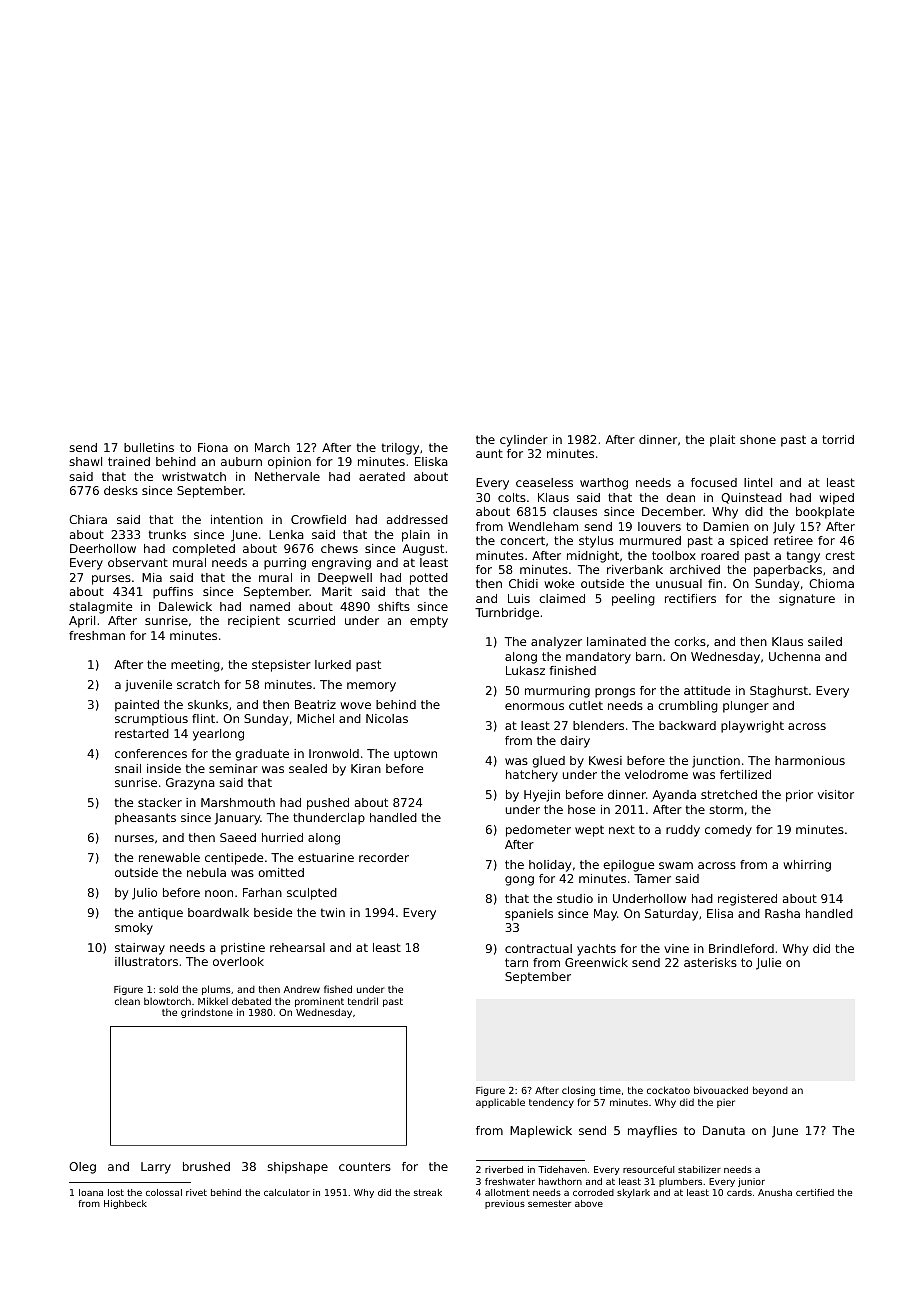 The width and height of the screenshot is (924, 1308). What do you see at coordinates (615, 693) in the screenshot?
I see `prongs` at bounding box center [615, 693].
